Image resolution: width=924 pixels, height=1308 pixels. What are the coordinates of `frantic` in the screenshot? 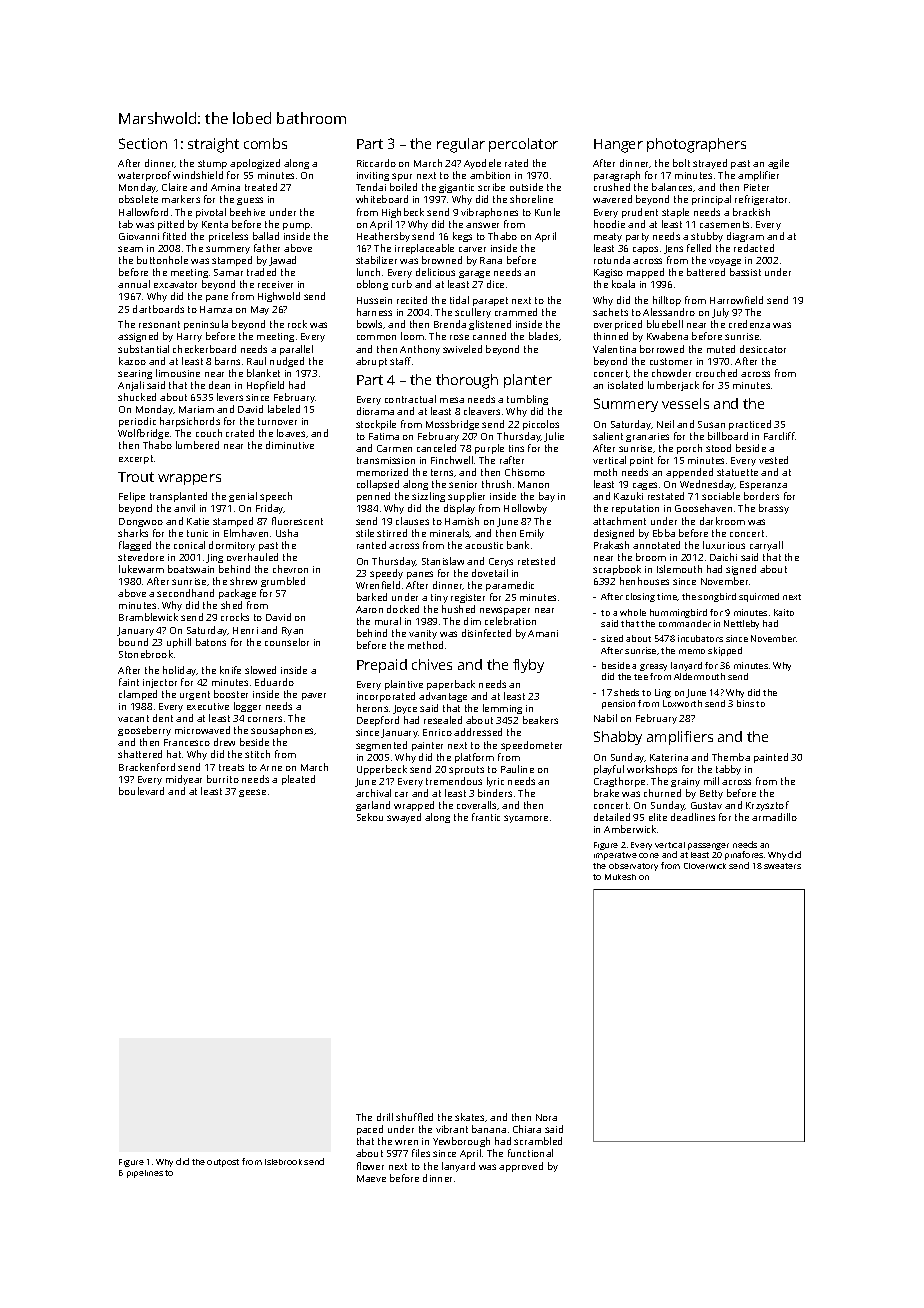 It's located at (486, 817).
